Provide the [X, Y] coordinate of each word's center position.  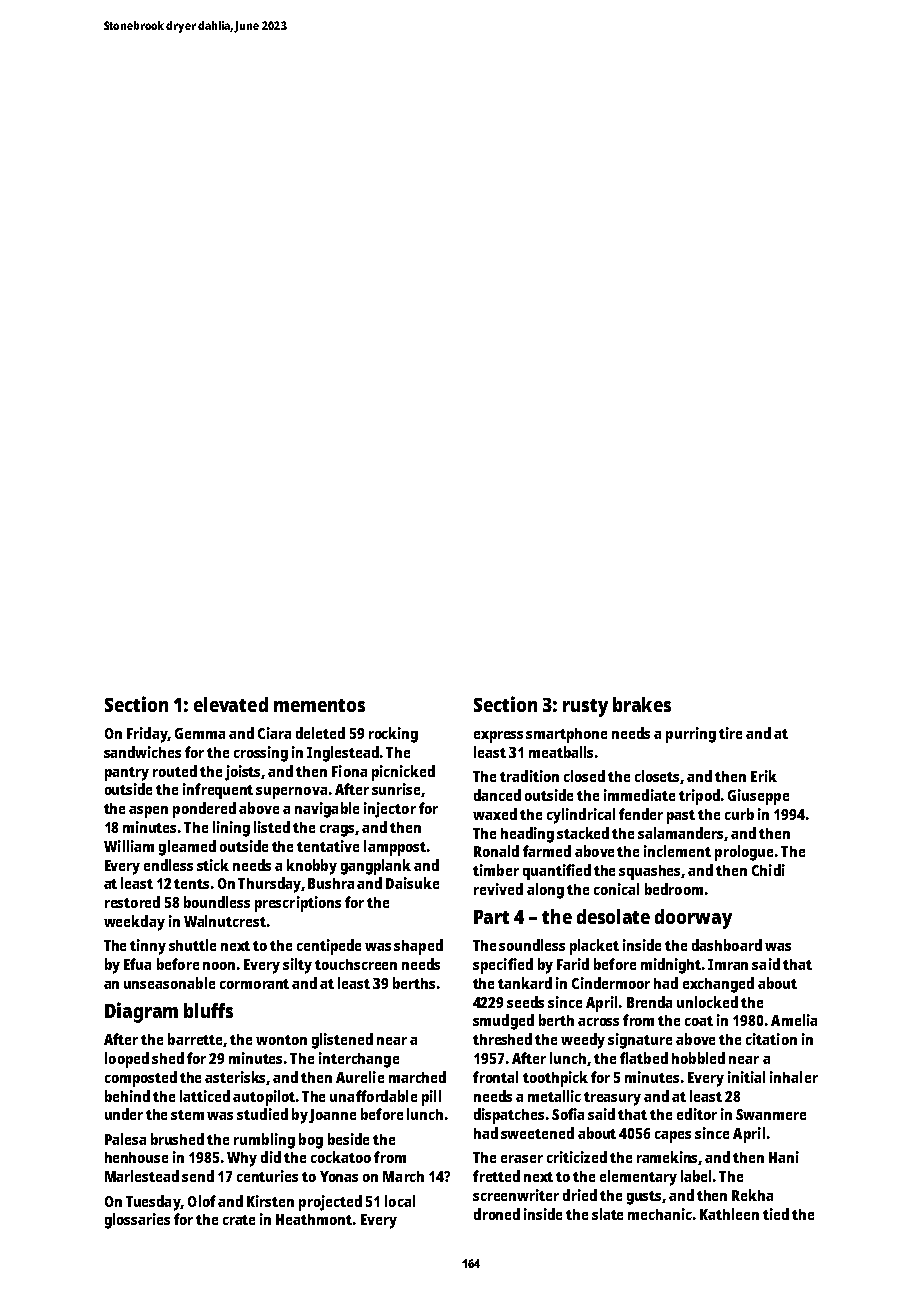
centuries [267, 1176]
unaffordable [373, 1096]
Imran [728, 964]
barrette [195, 1039]
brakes [642, 704]
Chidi [768, 870]
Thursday [269, 885]
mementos [319, 705]
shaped [418, 947]
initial [746, 1077]
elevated [231, 704]
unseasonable [169, 983]
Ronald [496, 851]
